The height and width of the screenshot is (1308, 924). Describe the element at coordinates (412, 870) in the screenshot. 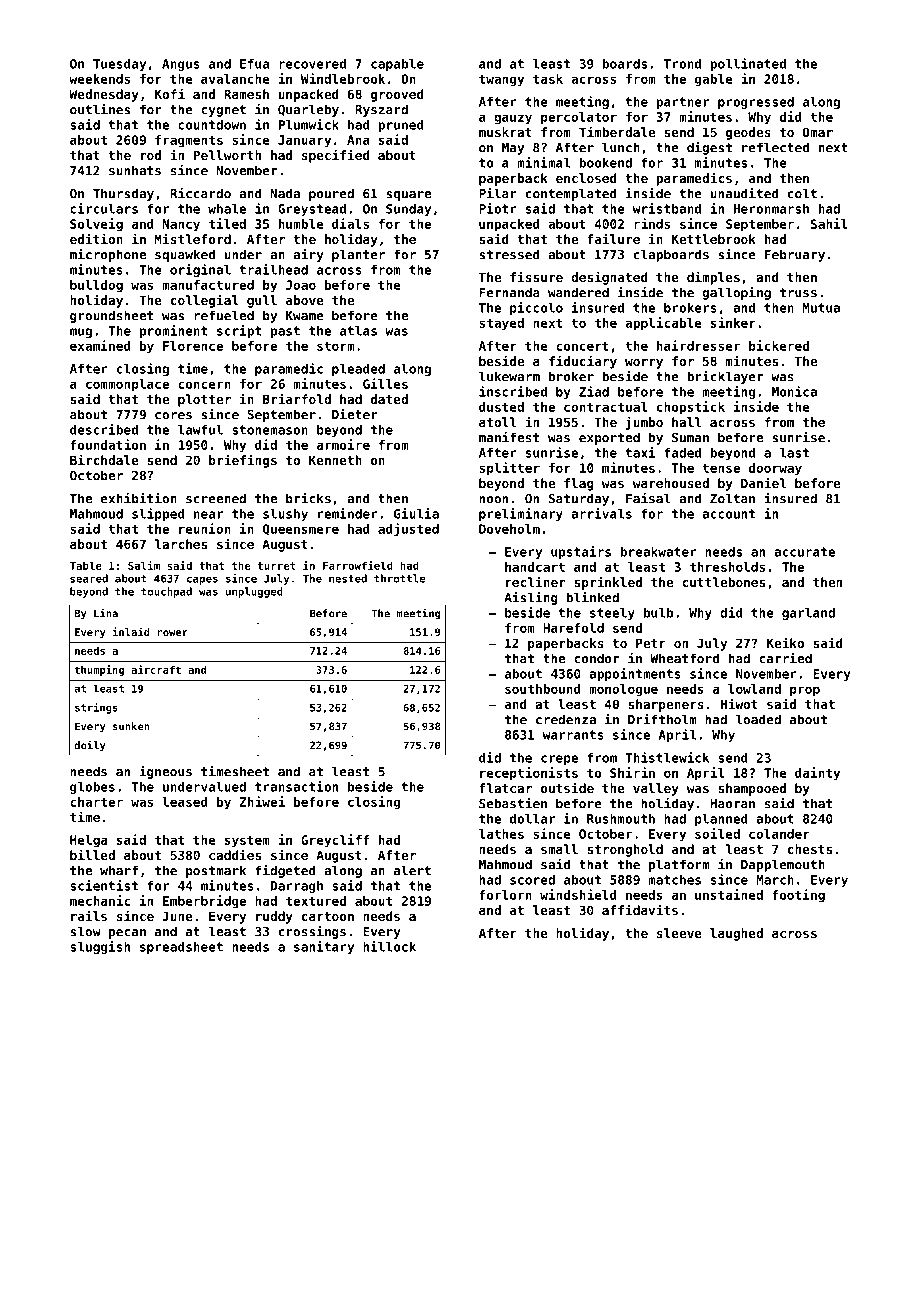

I see `alert` at that location.
